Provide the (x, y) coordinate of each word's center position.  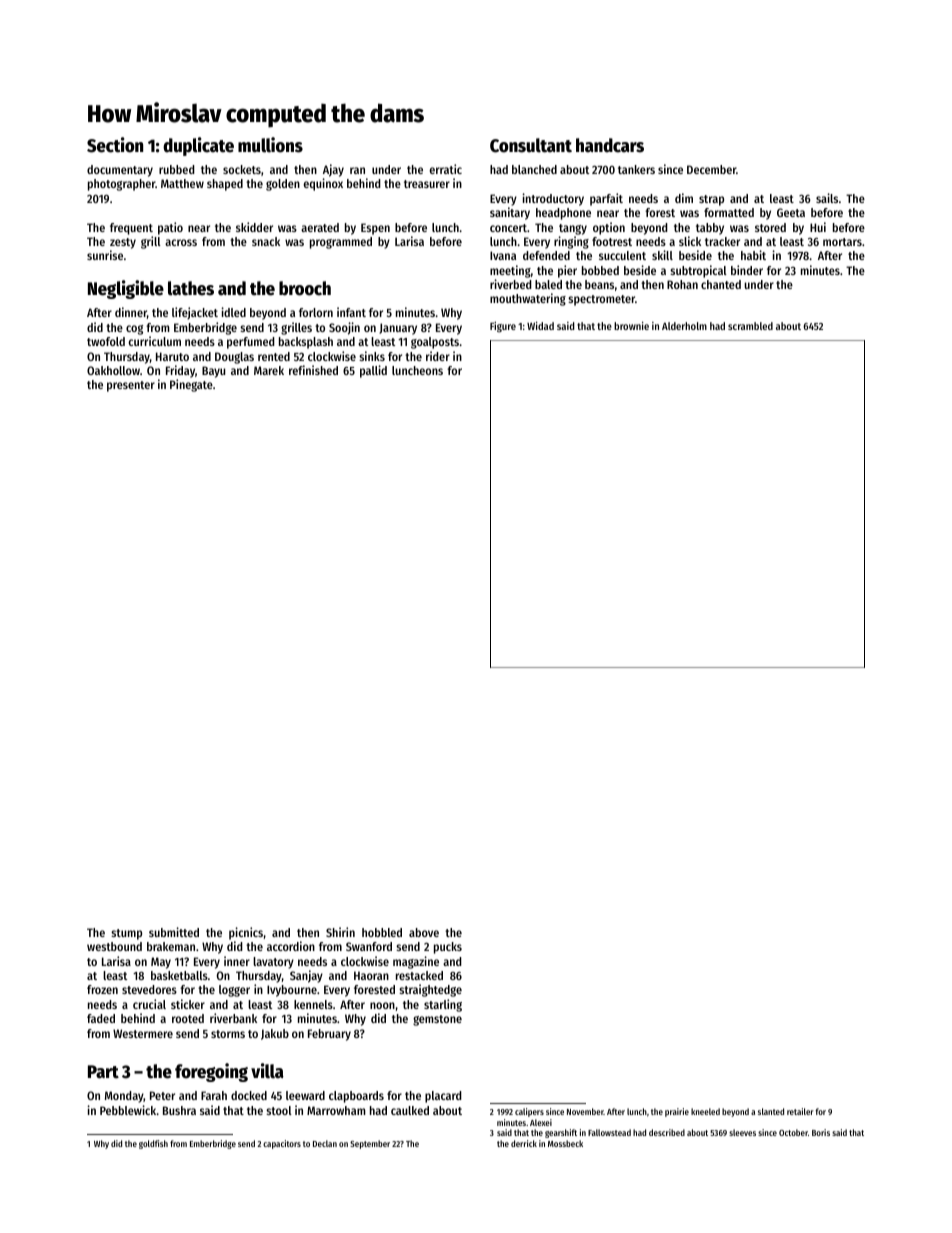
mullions (270, 145)
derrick (524, 1143)
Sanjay (306, 976)
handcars (610, 145)
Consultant (531, 145)
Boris (821, 1132)
